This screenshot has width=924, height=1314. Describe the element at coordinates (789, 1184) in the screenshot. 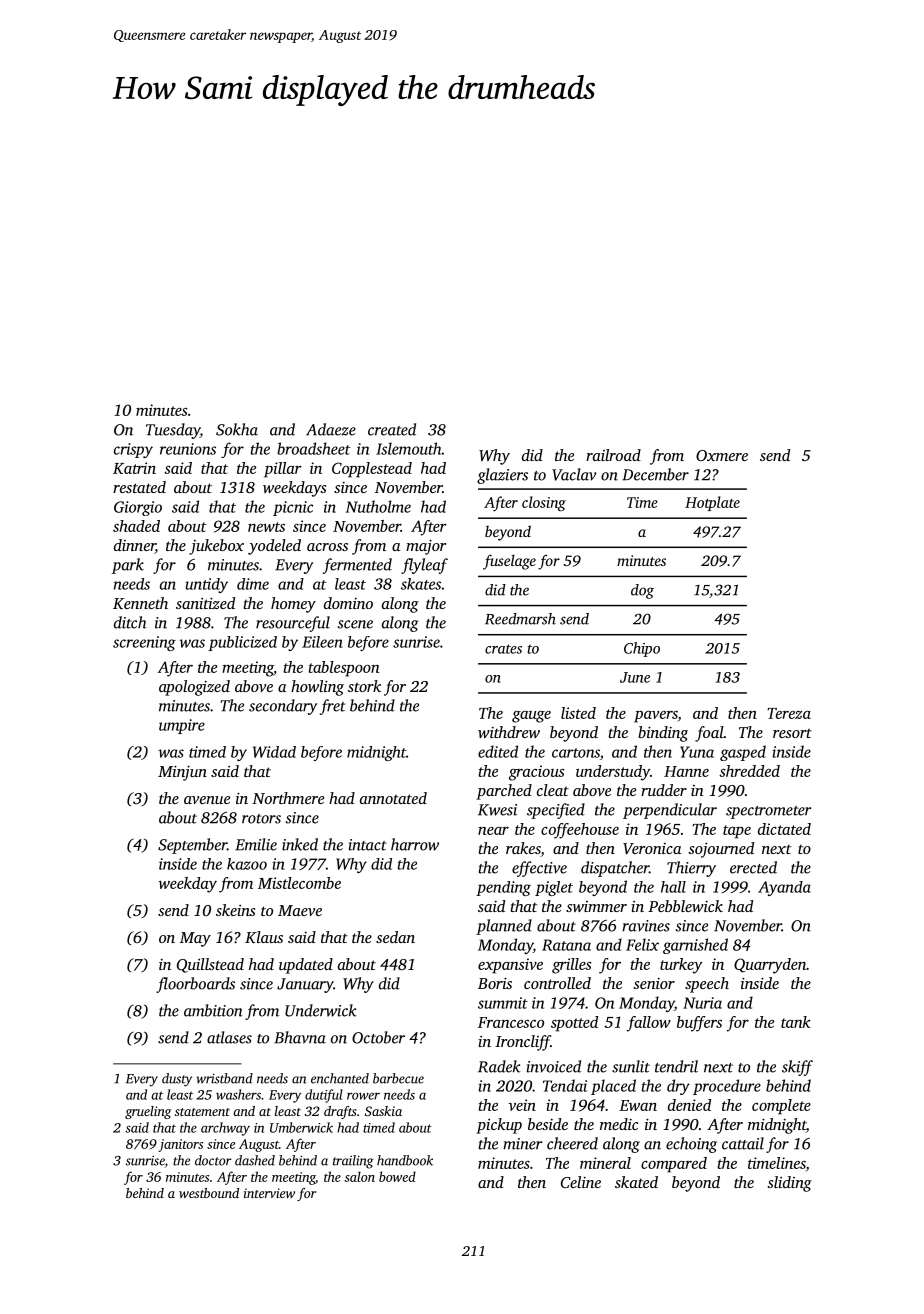

I see `sliding` at that location.
